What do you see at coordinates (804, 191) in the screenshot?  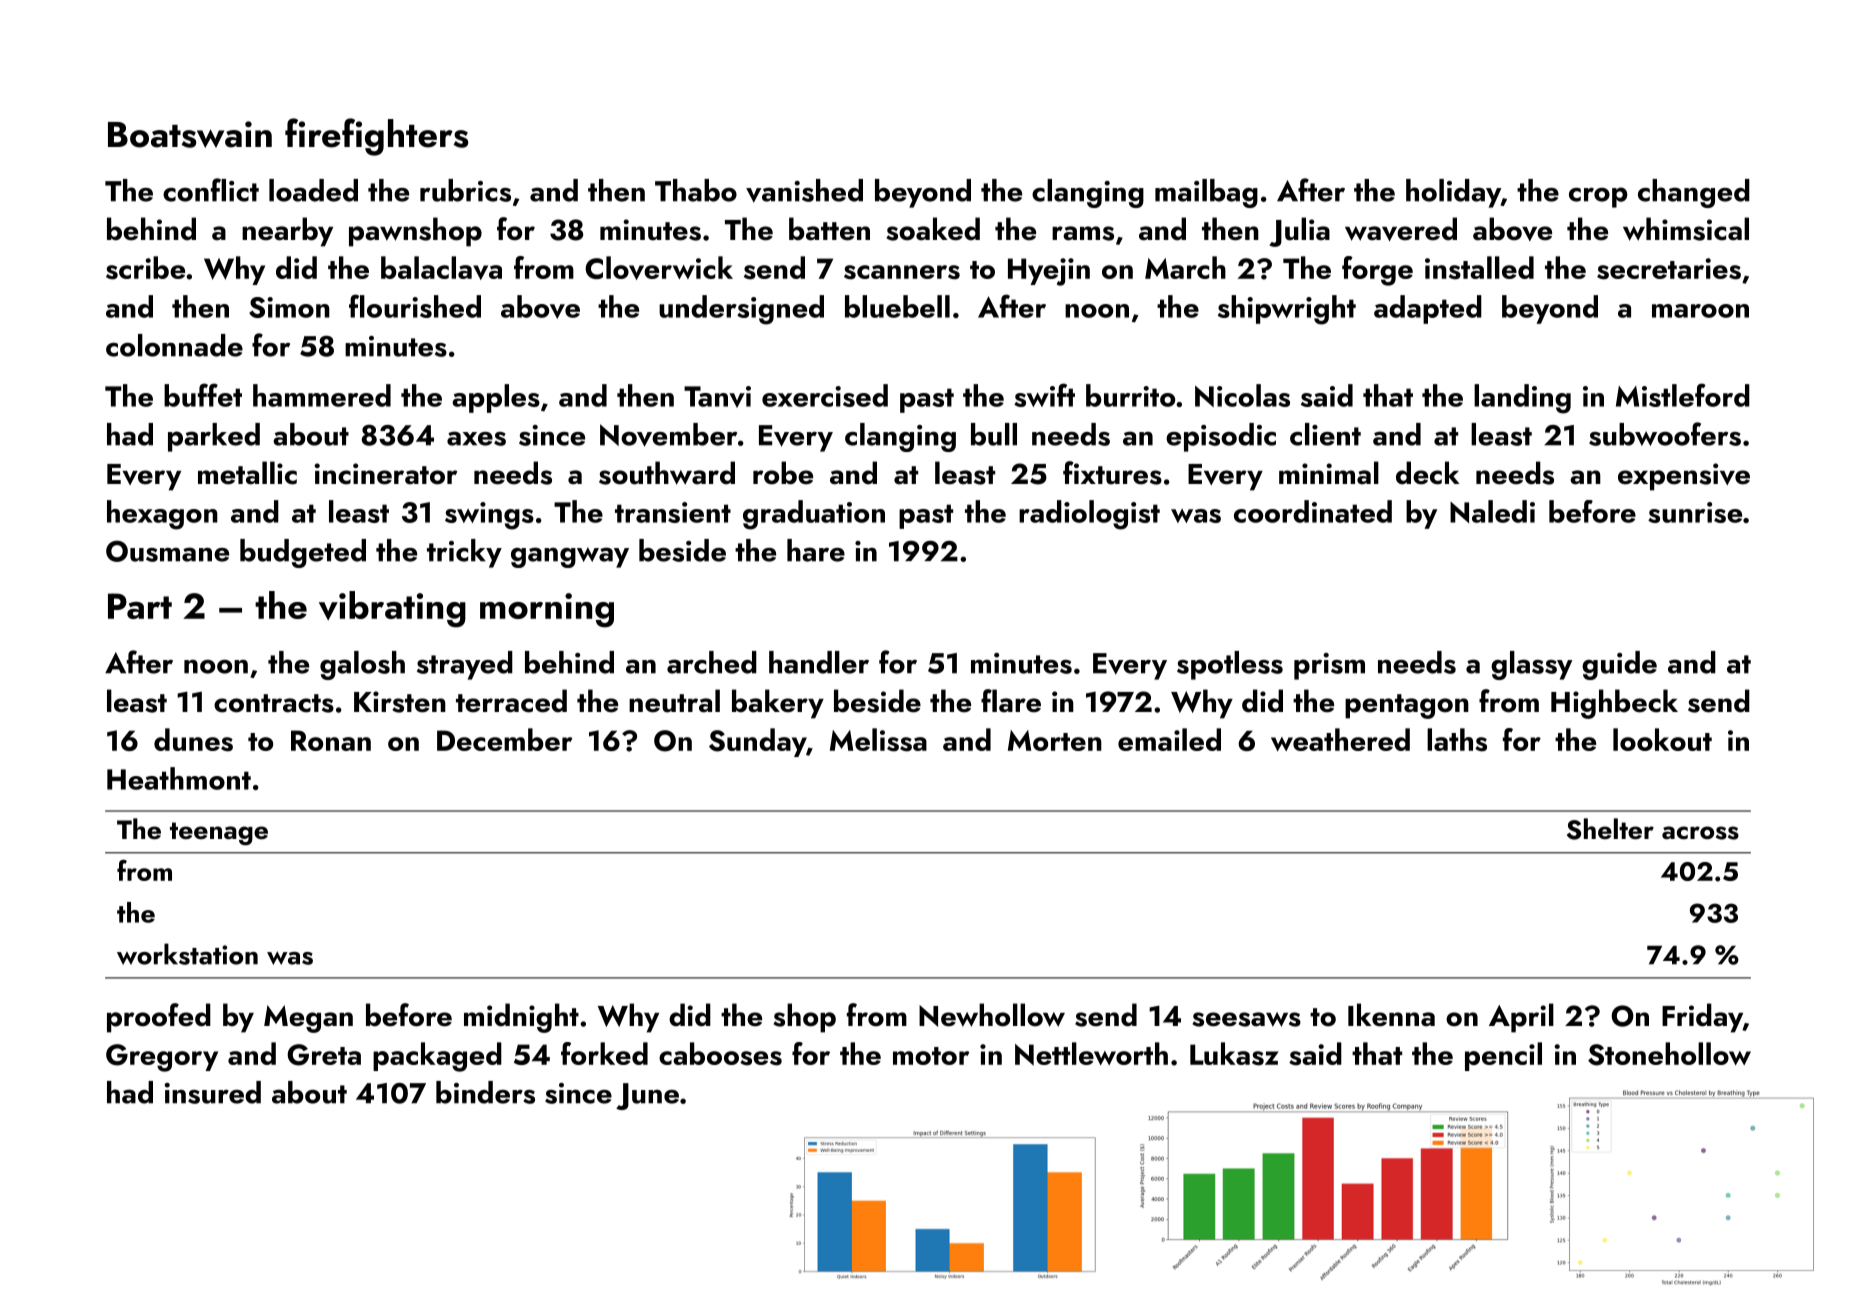 I see `vanished` at bounding box center [804, 191].
